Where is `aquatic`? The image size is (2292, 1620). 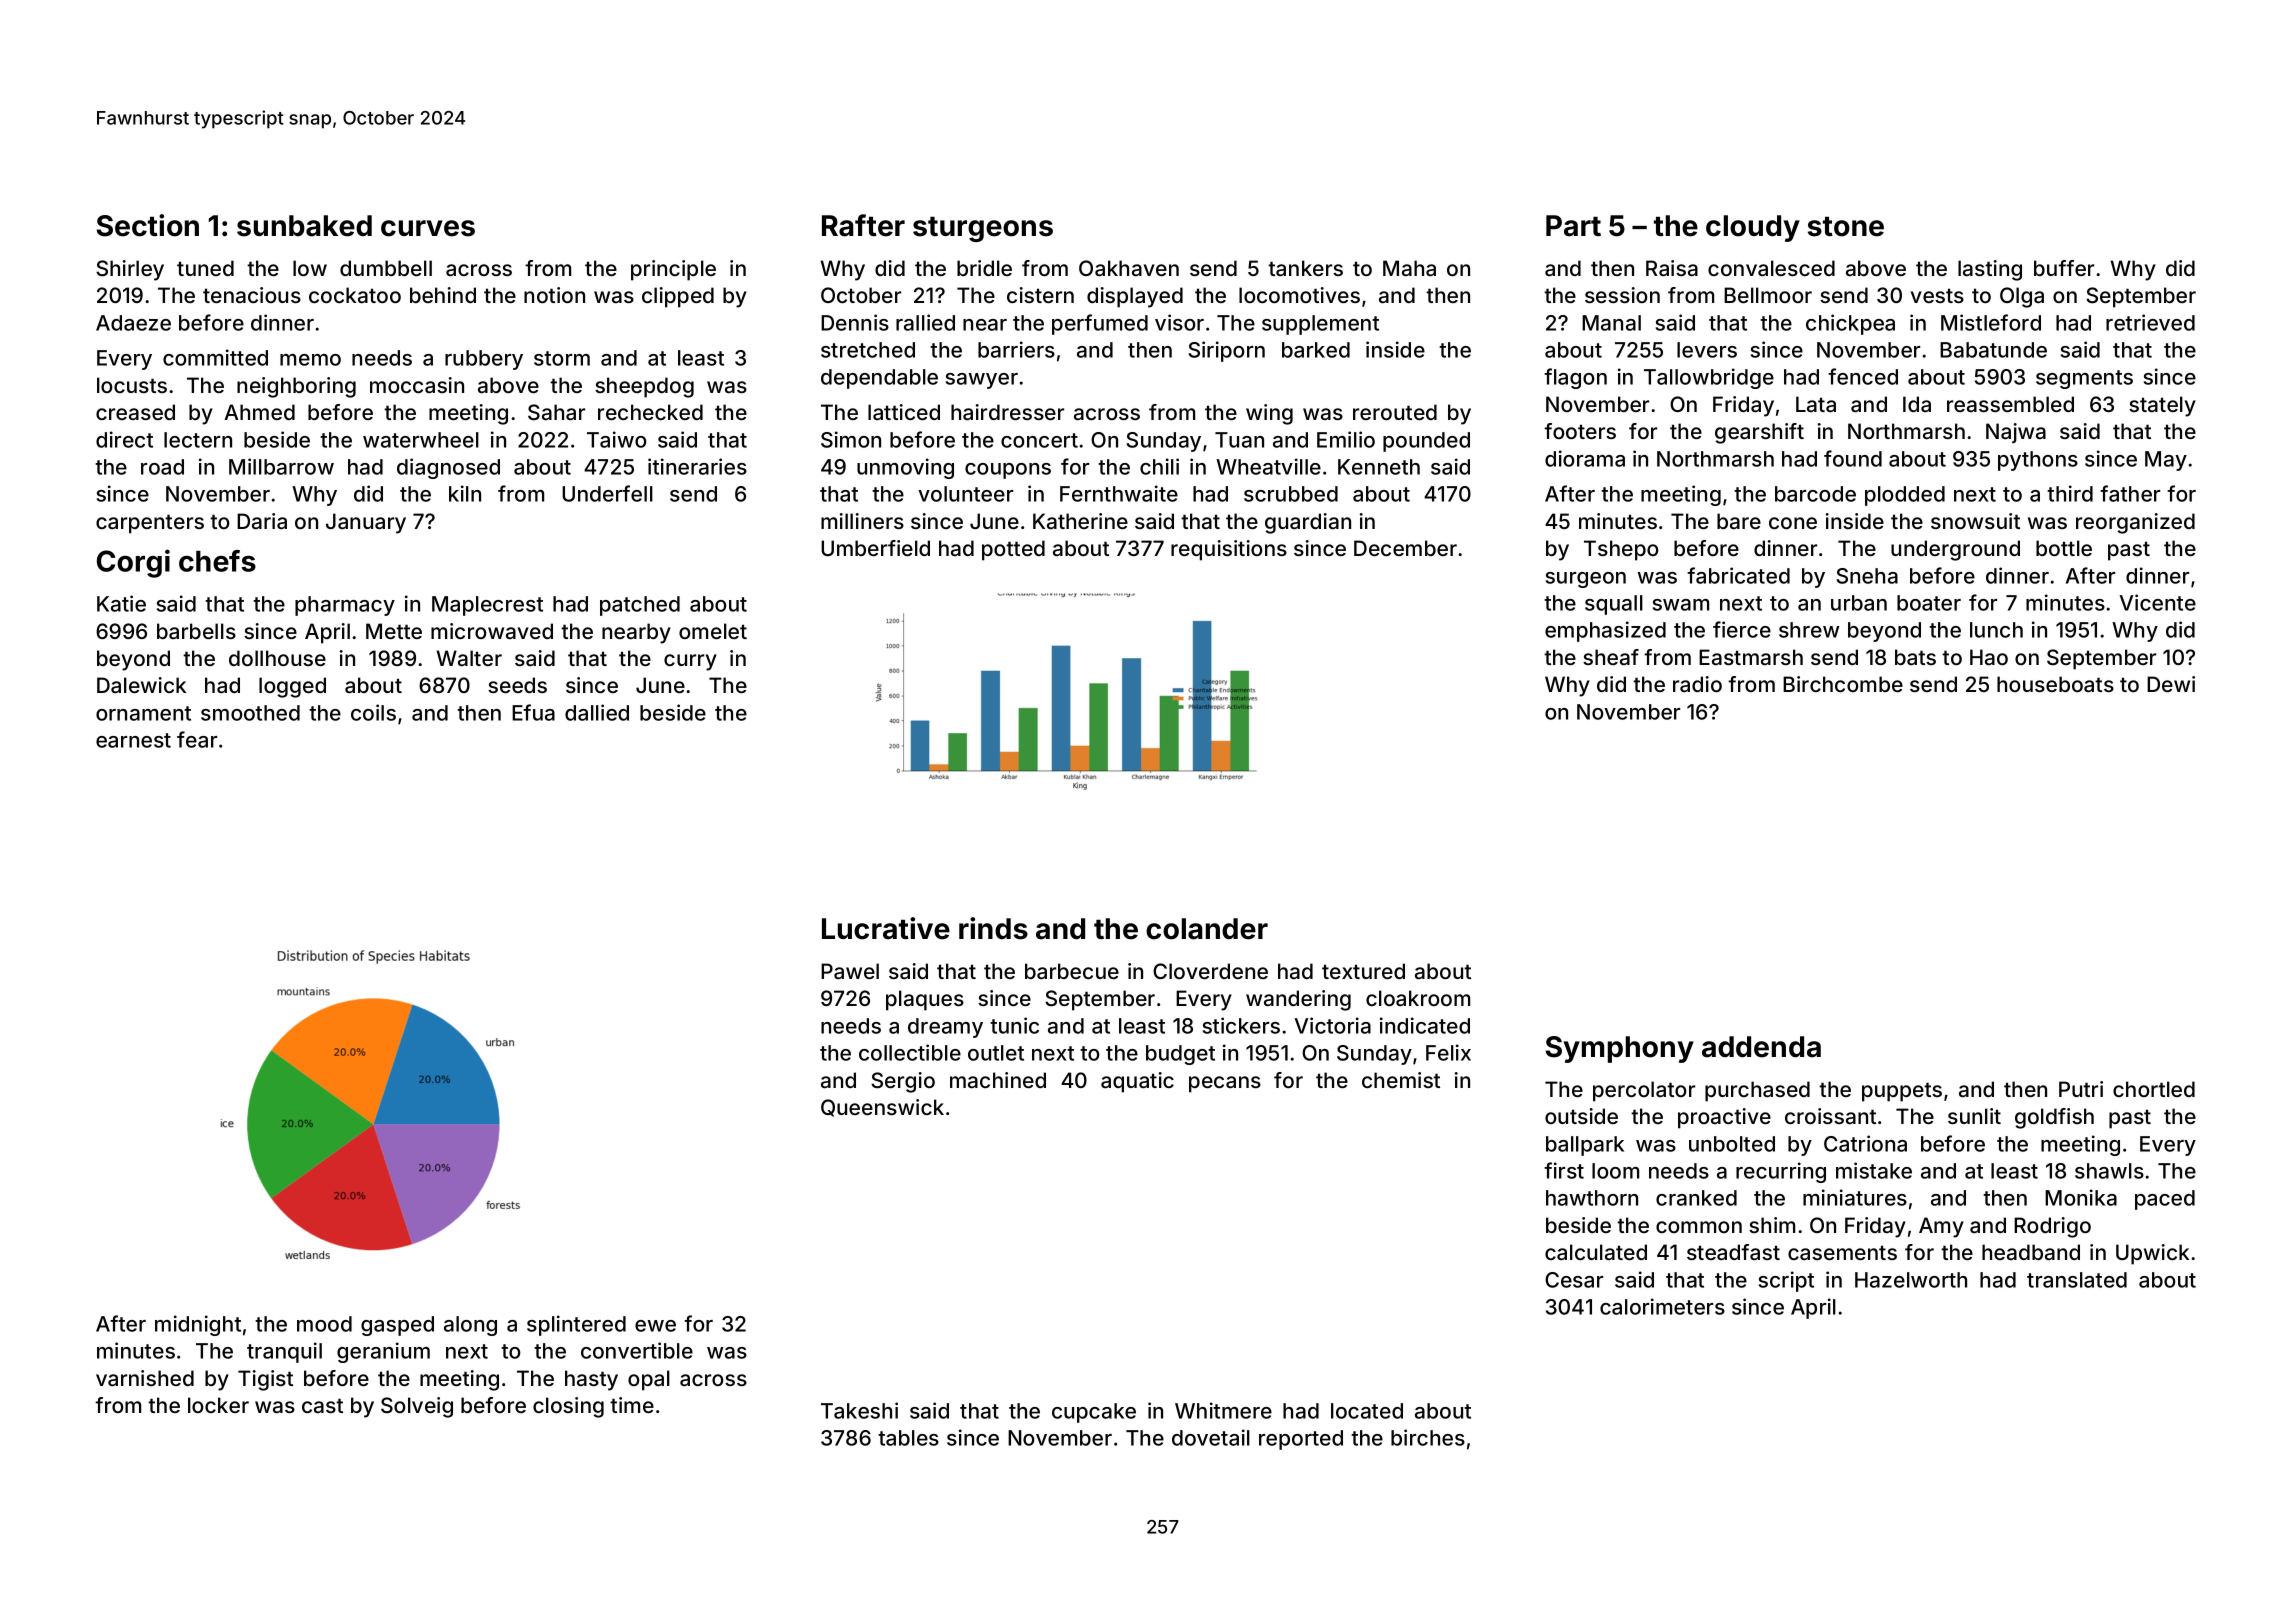
aquatic is located at coordinates (1137, 1082).
